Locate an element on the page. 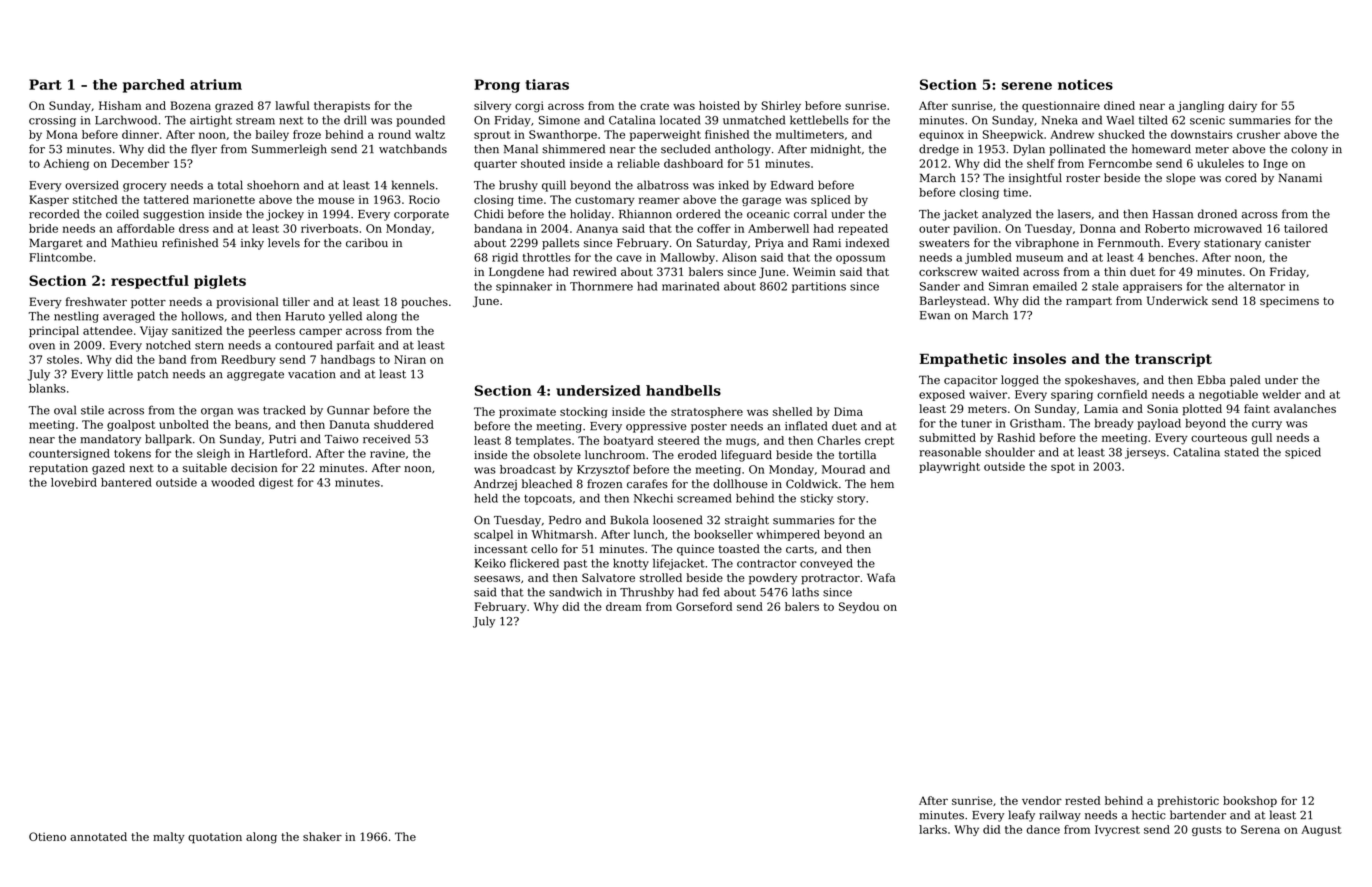  atrium is located at coordinates (216, 84).
